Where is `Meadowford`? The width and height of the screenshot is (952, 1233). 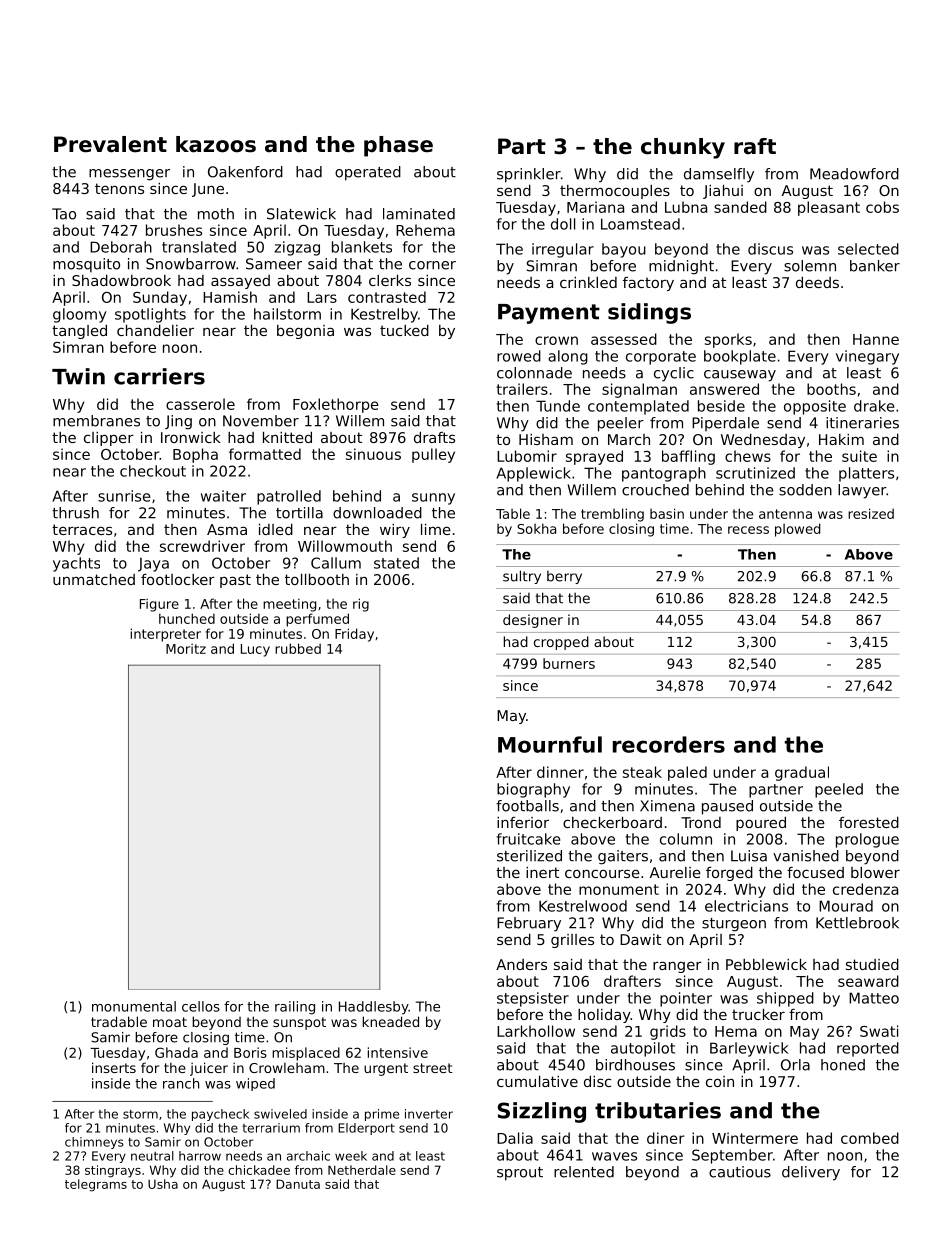 Meadowford is located at coordinates (854, 174).
